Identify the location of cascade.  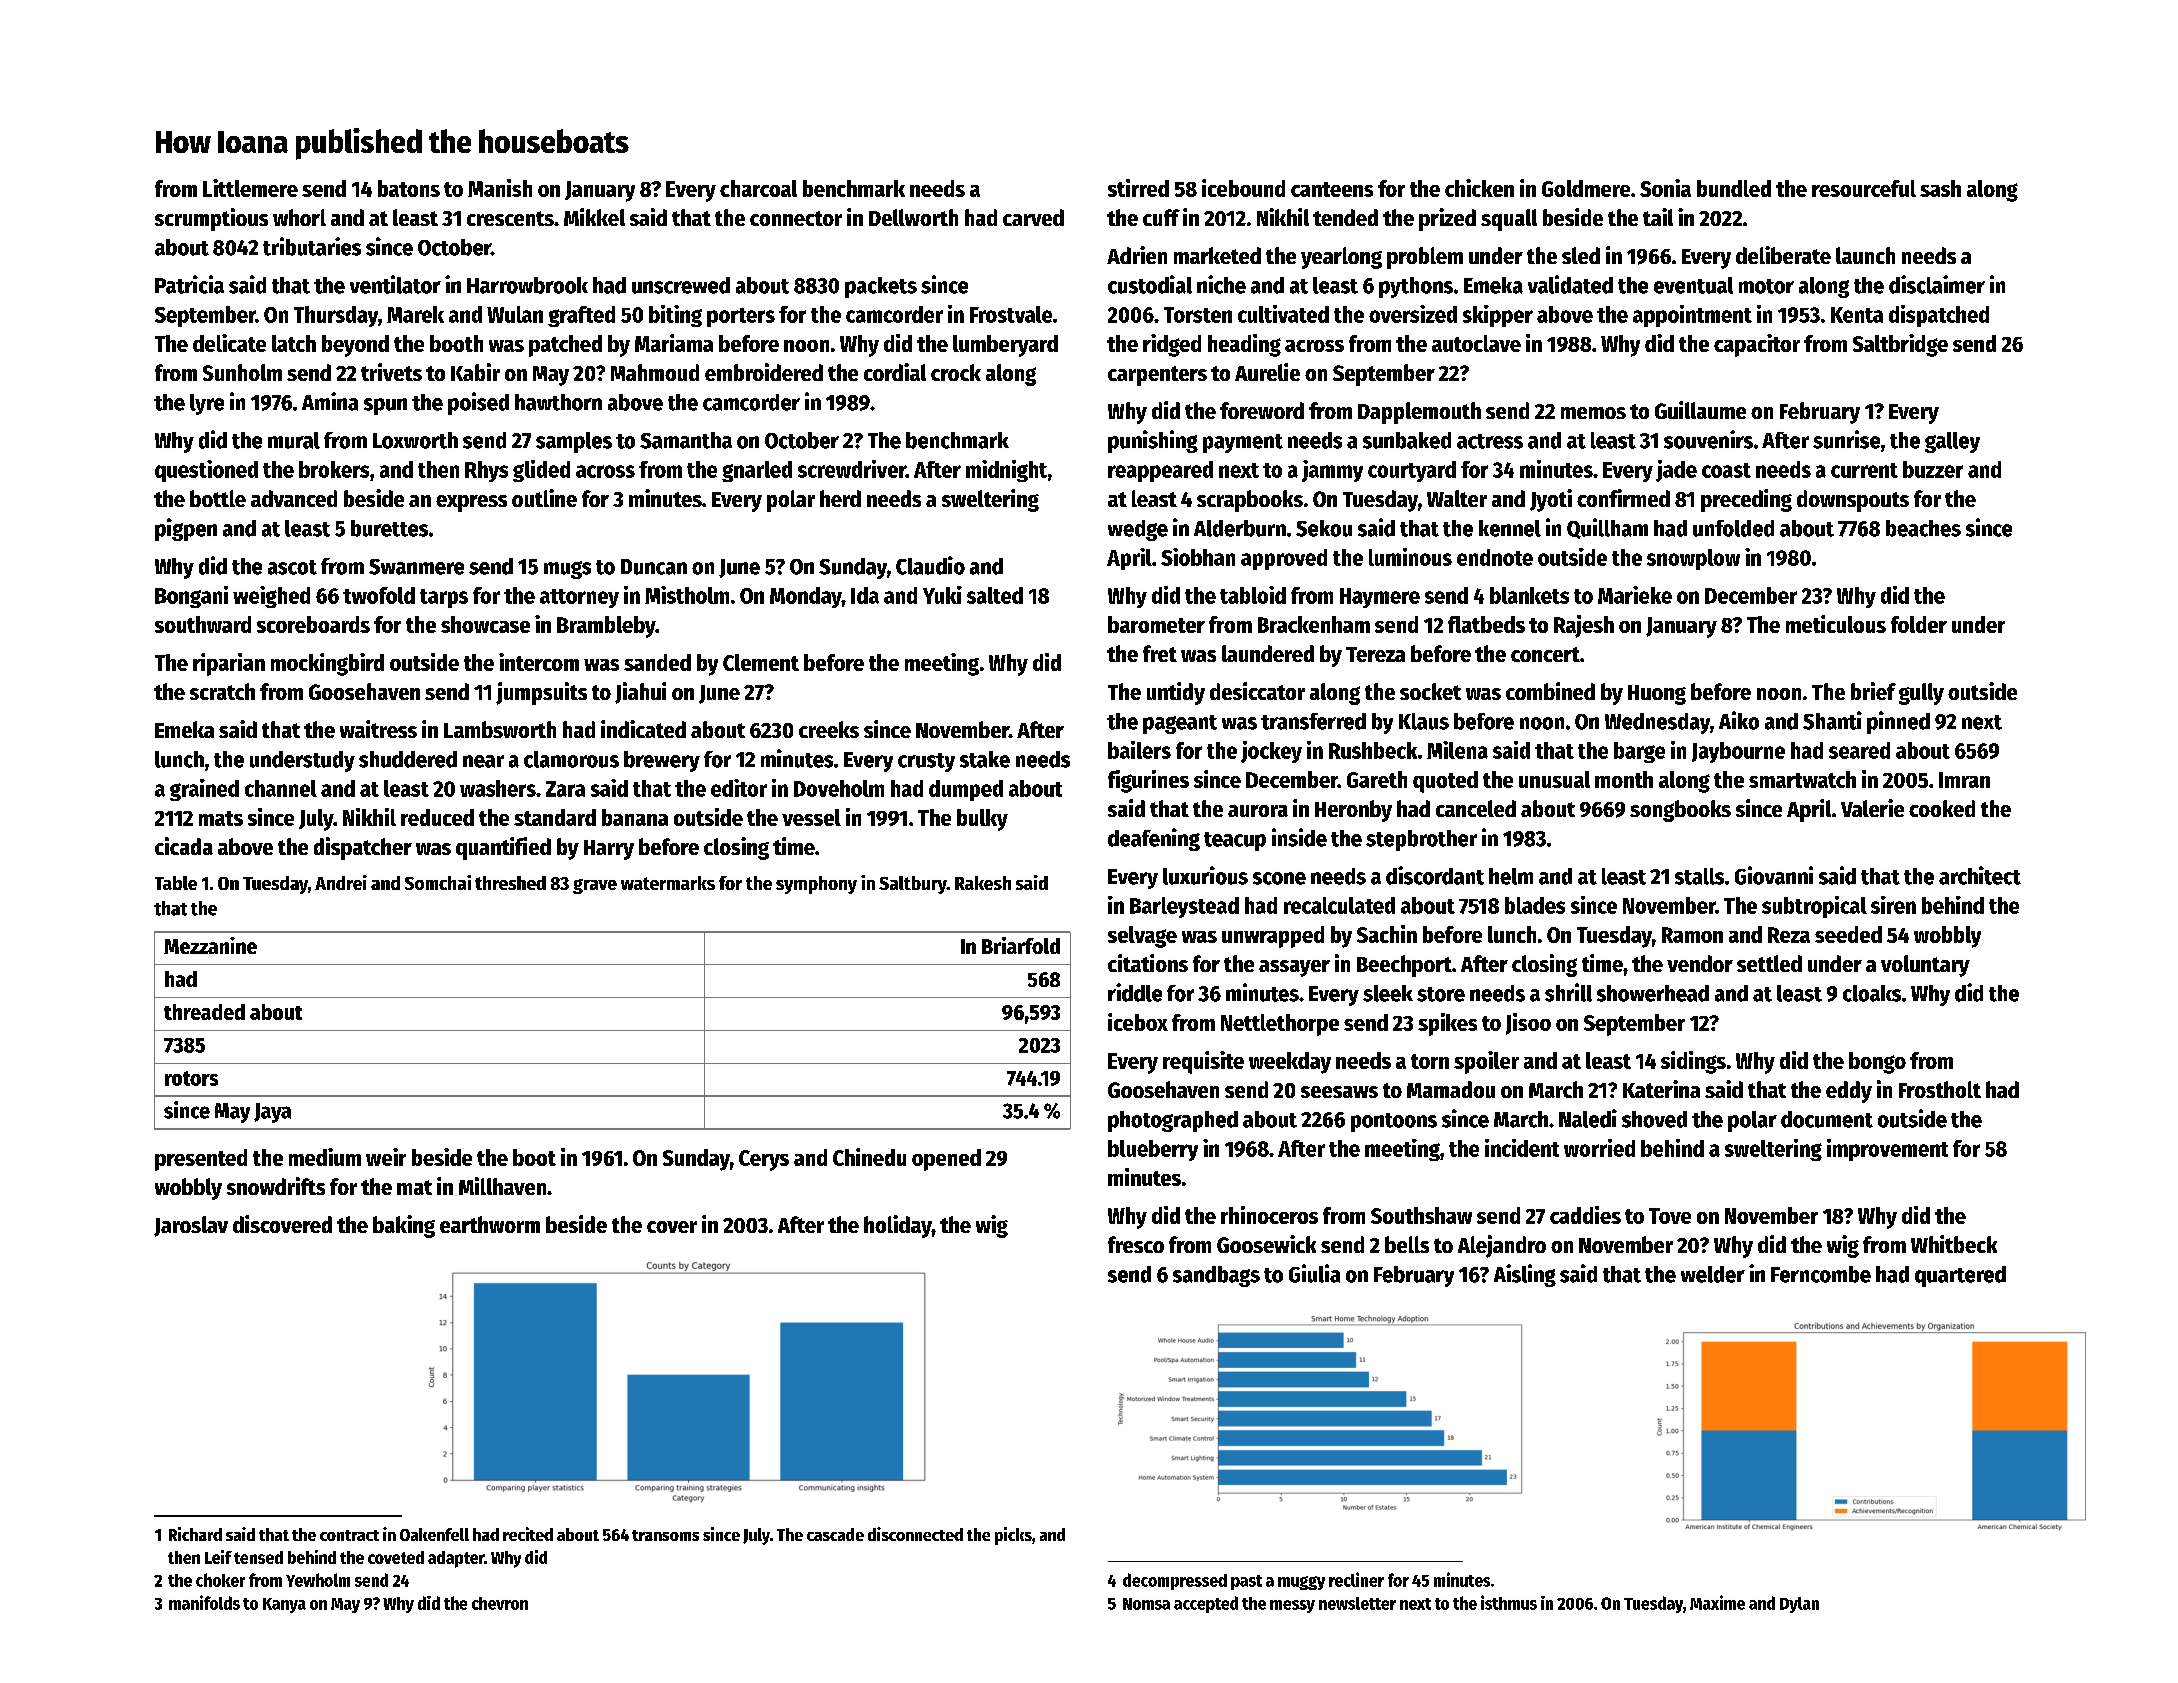
(835, 1534).
